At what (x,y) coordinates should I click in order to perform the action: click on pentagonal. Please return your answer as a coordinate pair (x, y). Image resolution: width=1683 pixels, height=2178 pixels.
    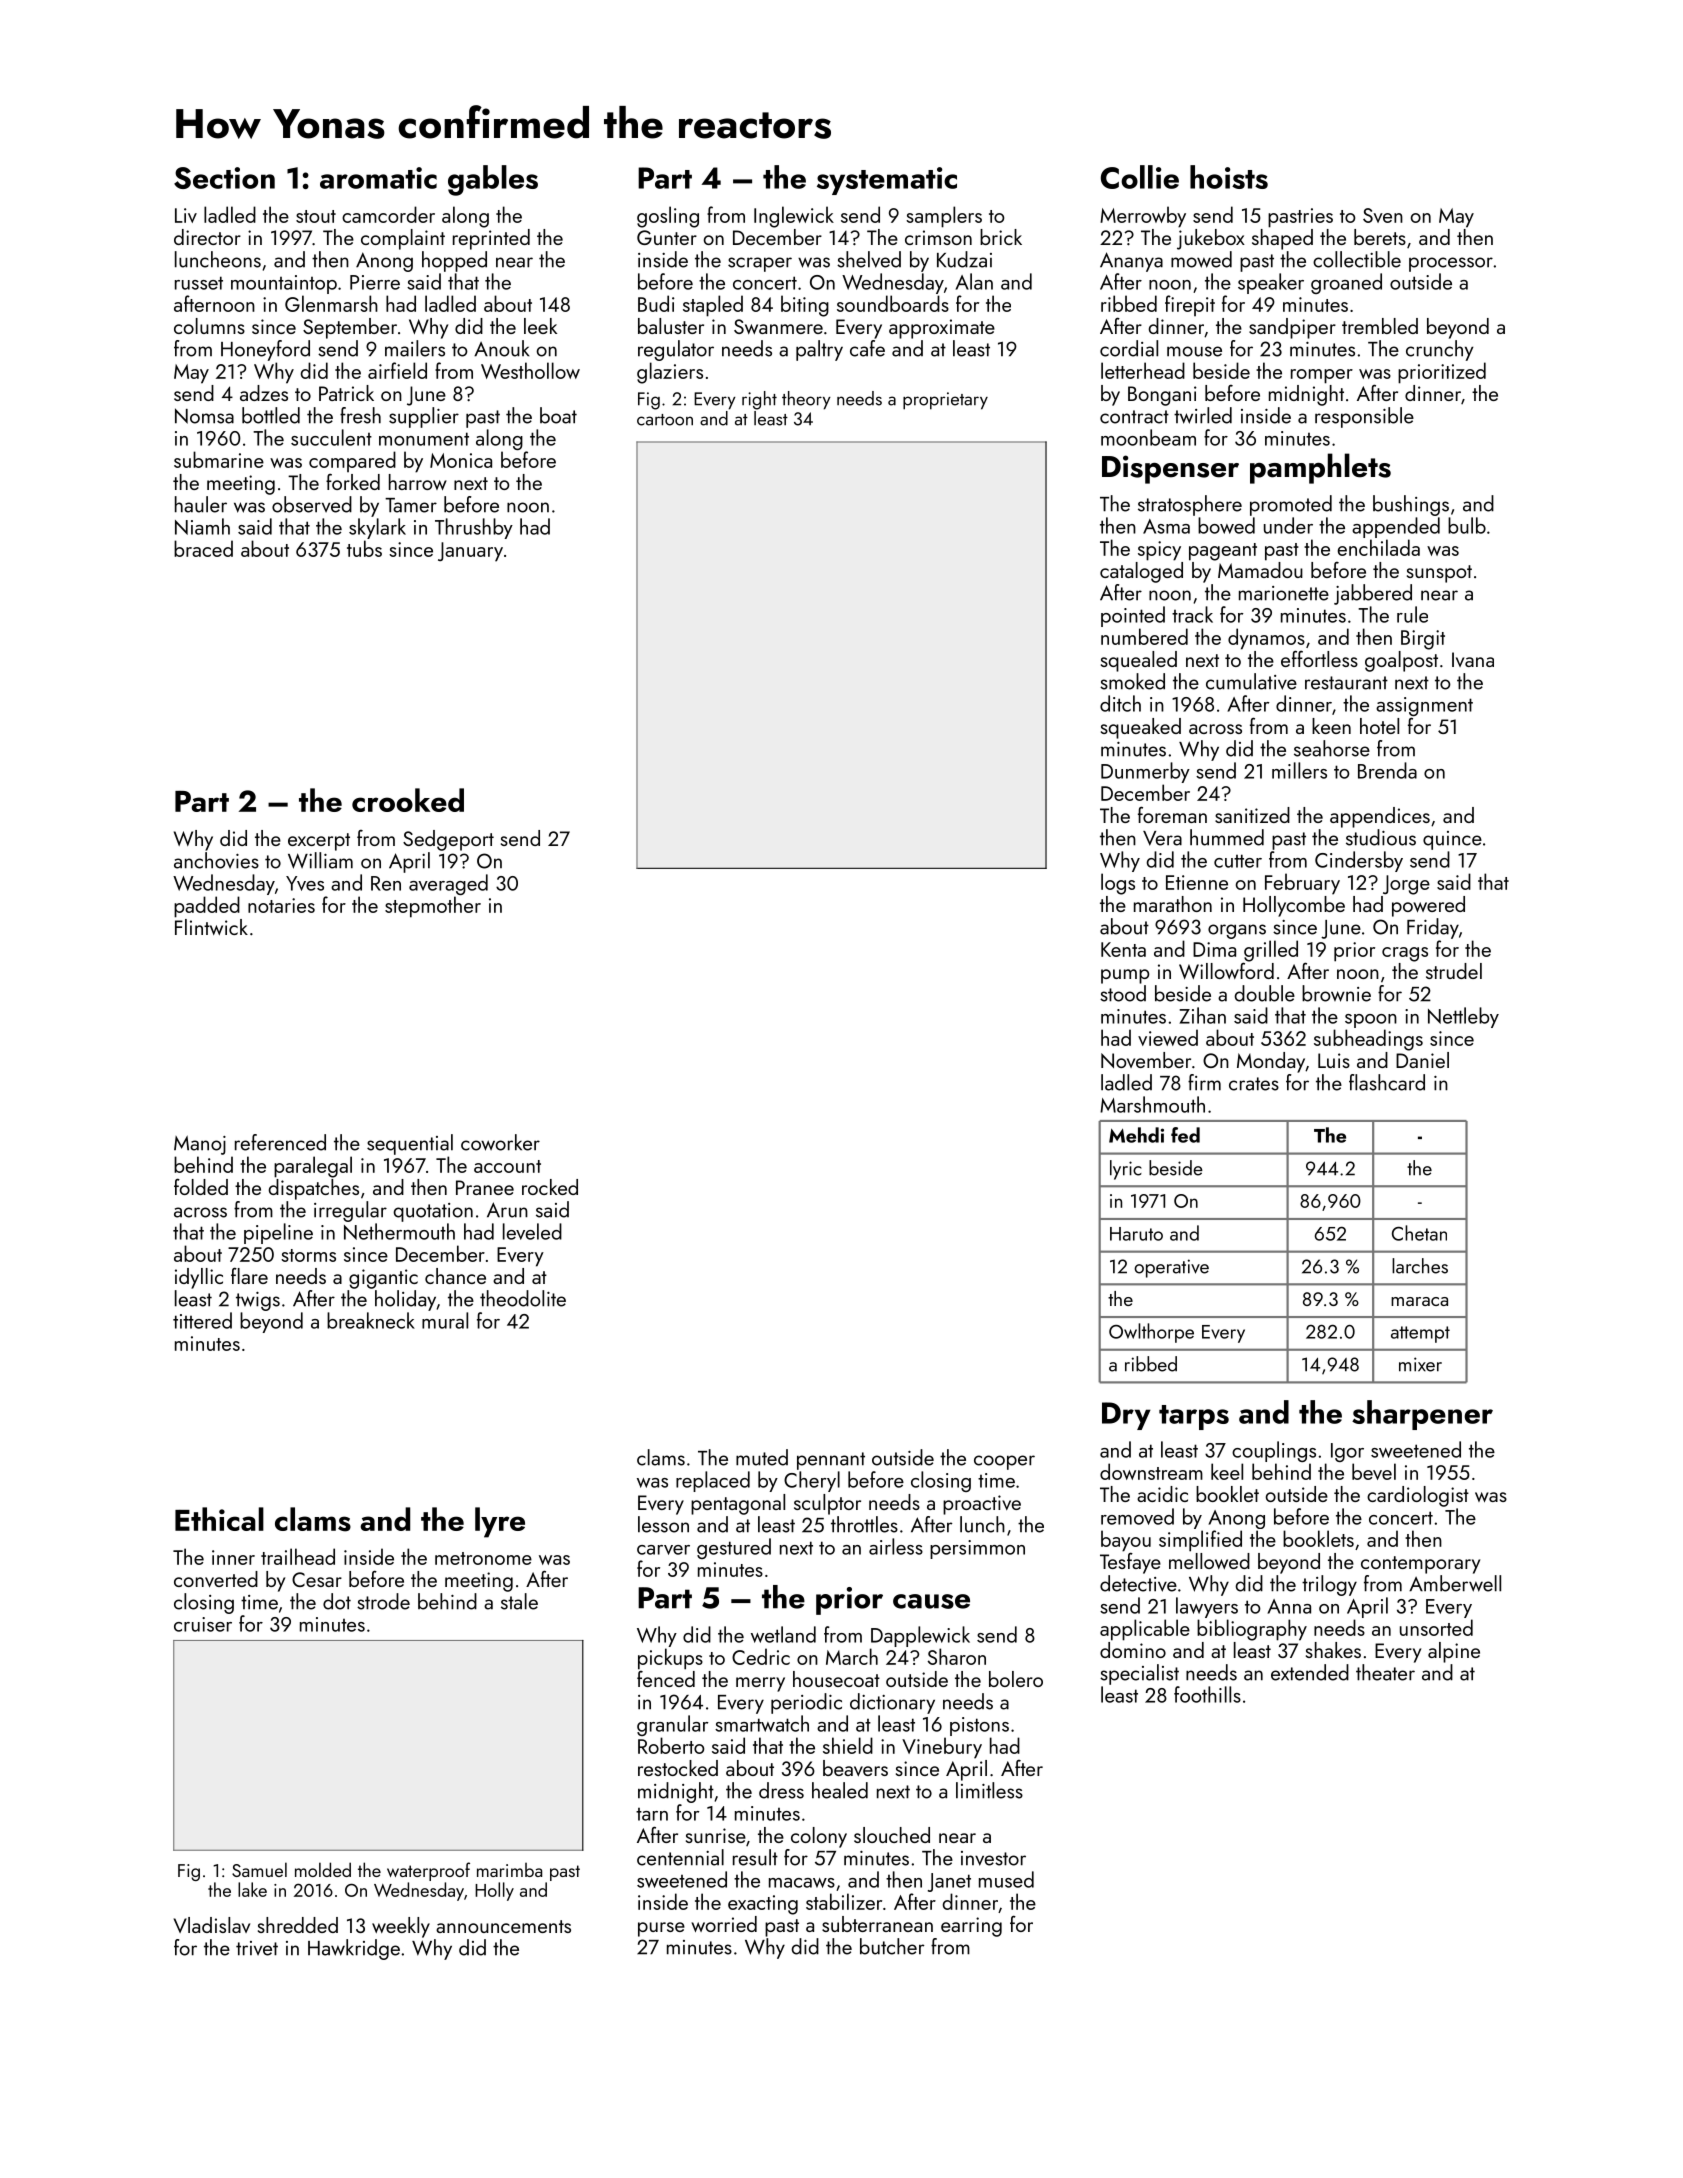
    Looking at the image, I should click on (738, 1504).
